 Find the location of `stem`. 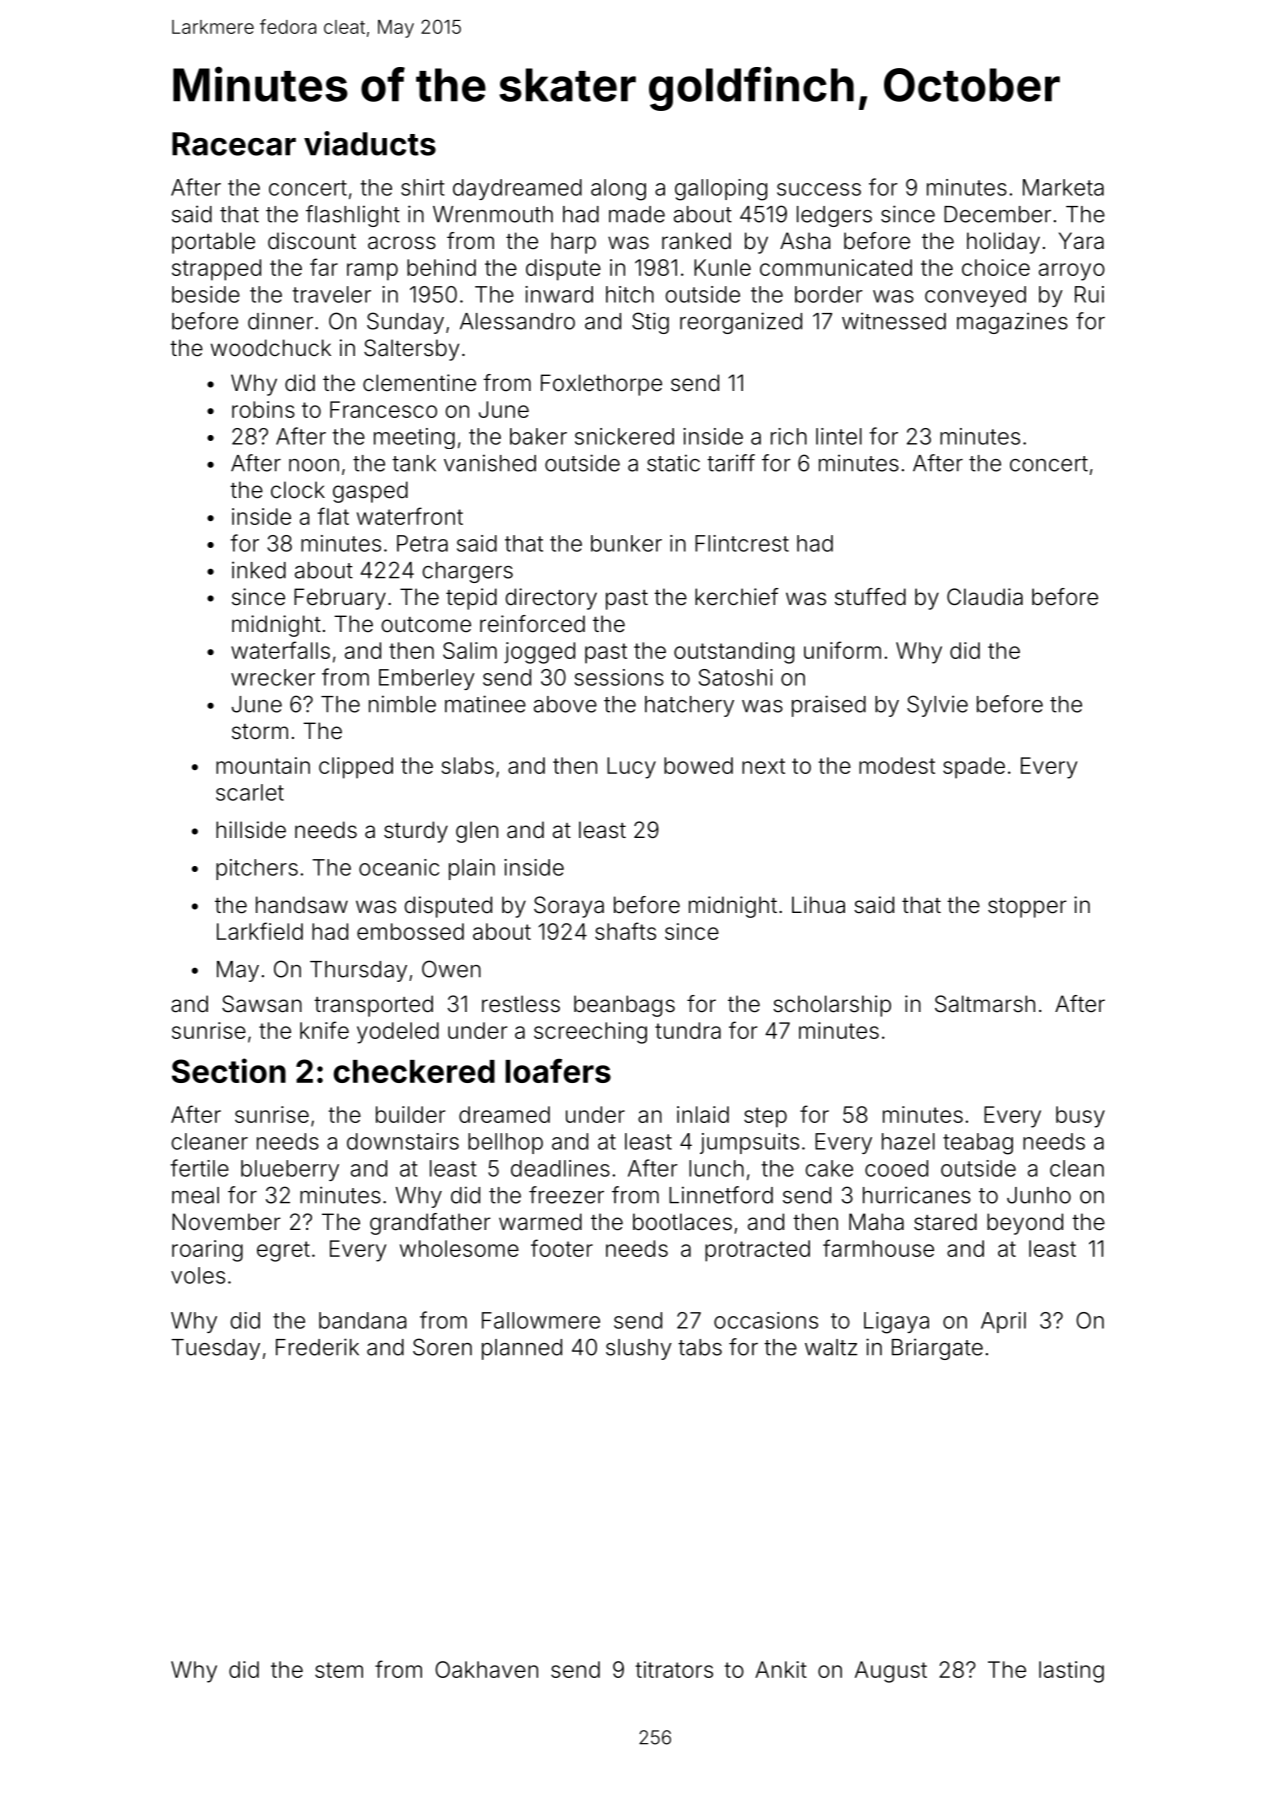

stem is located at coordinates (339, 1670).
